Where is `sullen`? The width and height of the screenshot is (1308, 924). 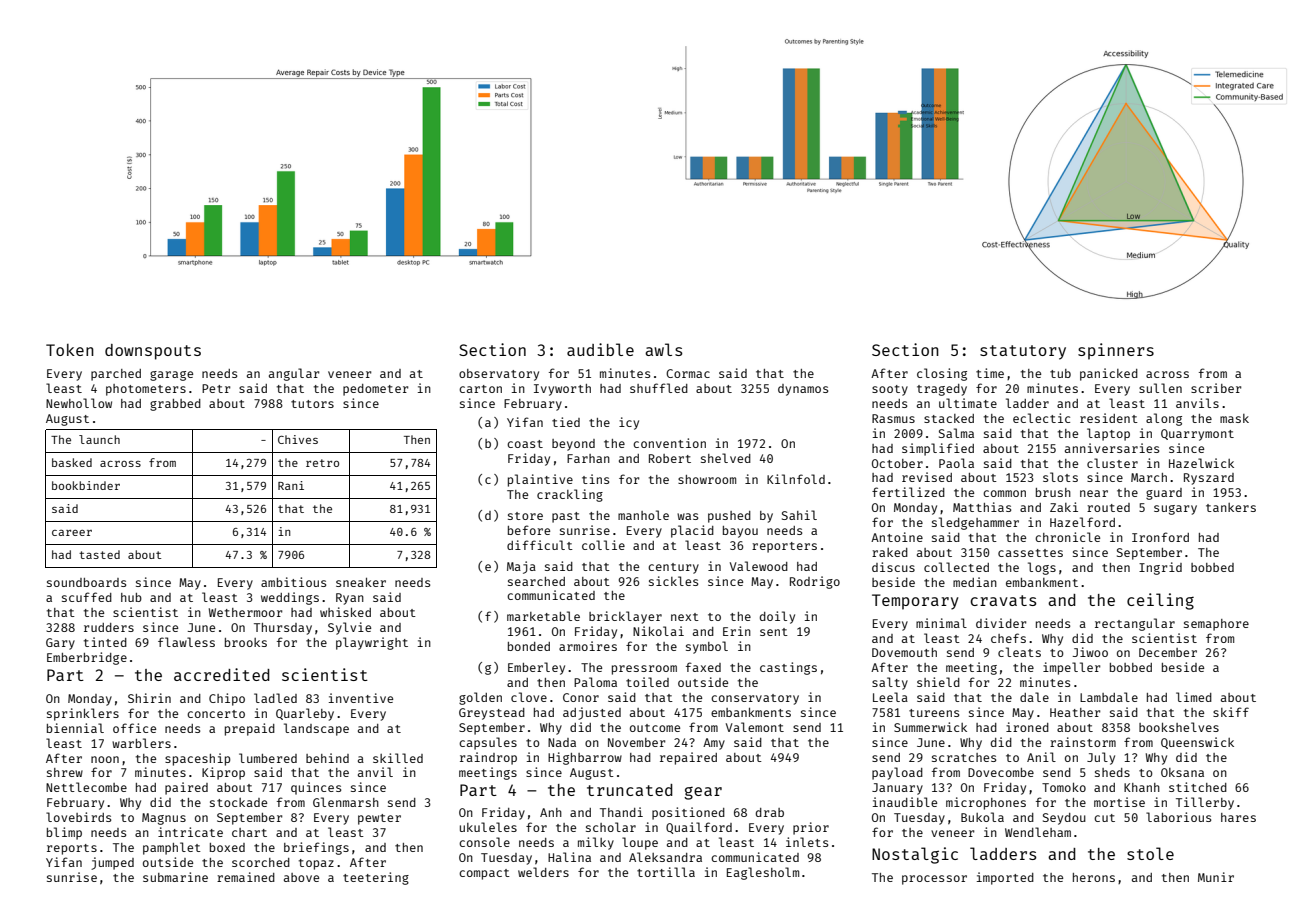 sullen is located at coordinates (1160, 388).
